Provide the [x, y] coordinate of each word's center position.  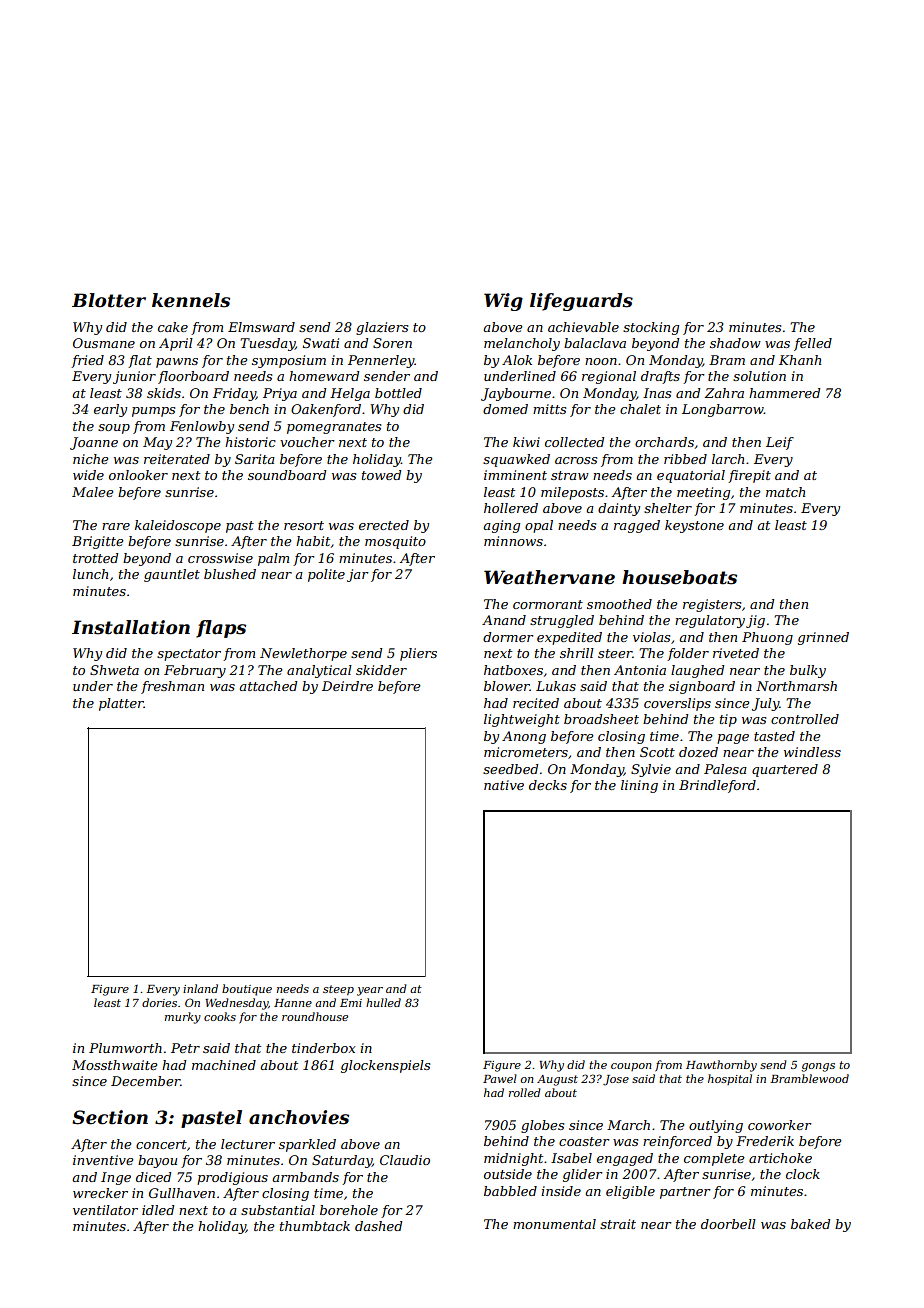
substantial [278, 1210]
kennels [191, 300]
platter [121, 704]
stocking [651, 328]
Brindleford [717, 786]
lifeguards [581, 302]
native [504, 785]
